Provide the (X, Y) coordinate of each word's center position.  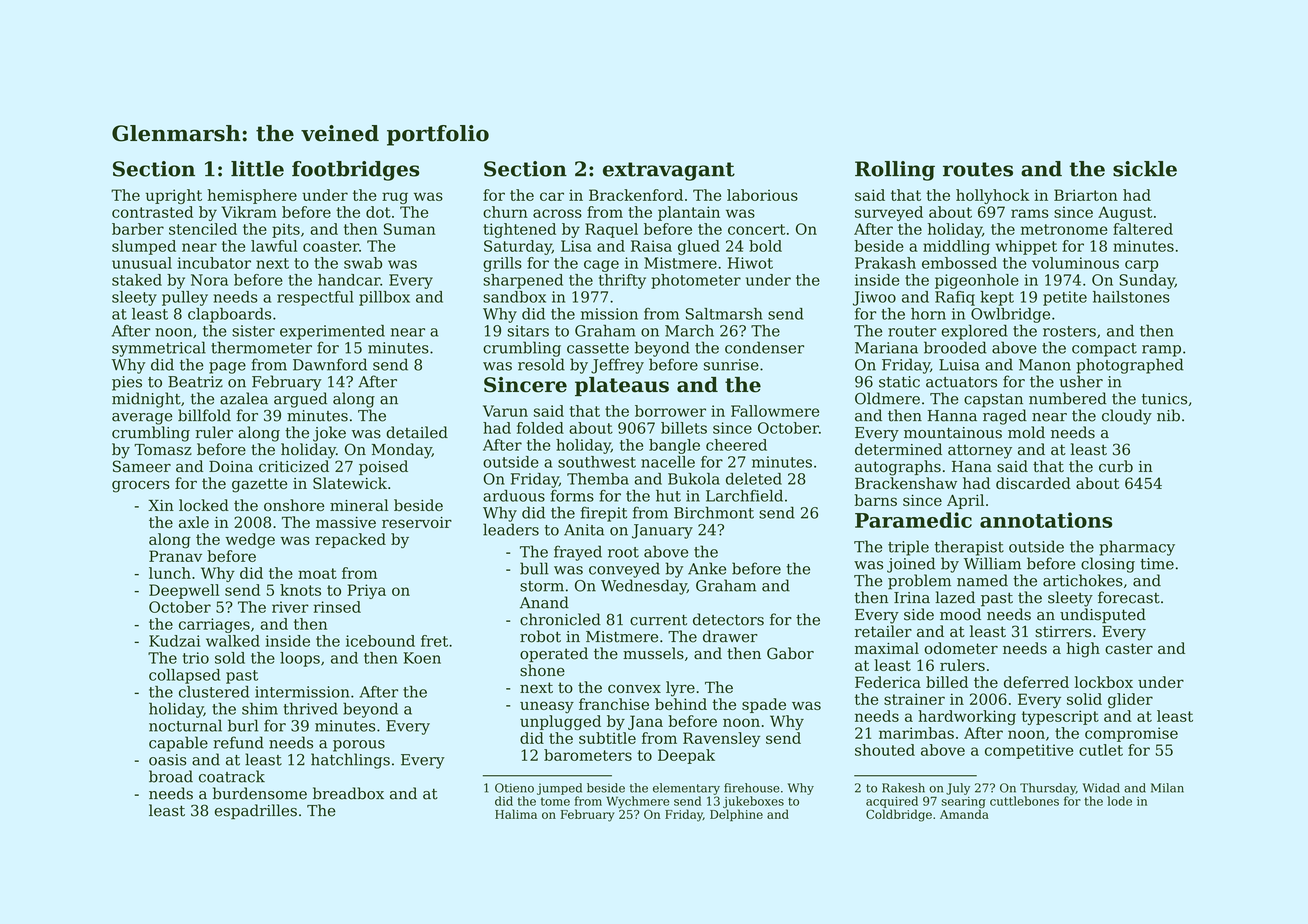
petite (1065, 298)
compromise (1131, 734)
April (965, 501)
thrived (310, 708)
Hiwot (750, 263)
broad (171, 776)
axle (194, 522)
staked (137, 280)
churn (505, 212)
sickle (1145, 169)
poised (383, 467)
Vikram (249, 212)
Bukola (694, 479)
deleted (754, 479)
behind (681, 704)
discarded (1033, 483)
